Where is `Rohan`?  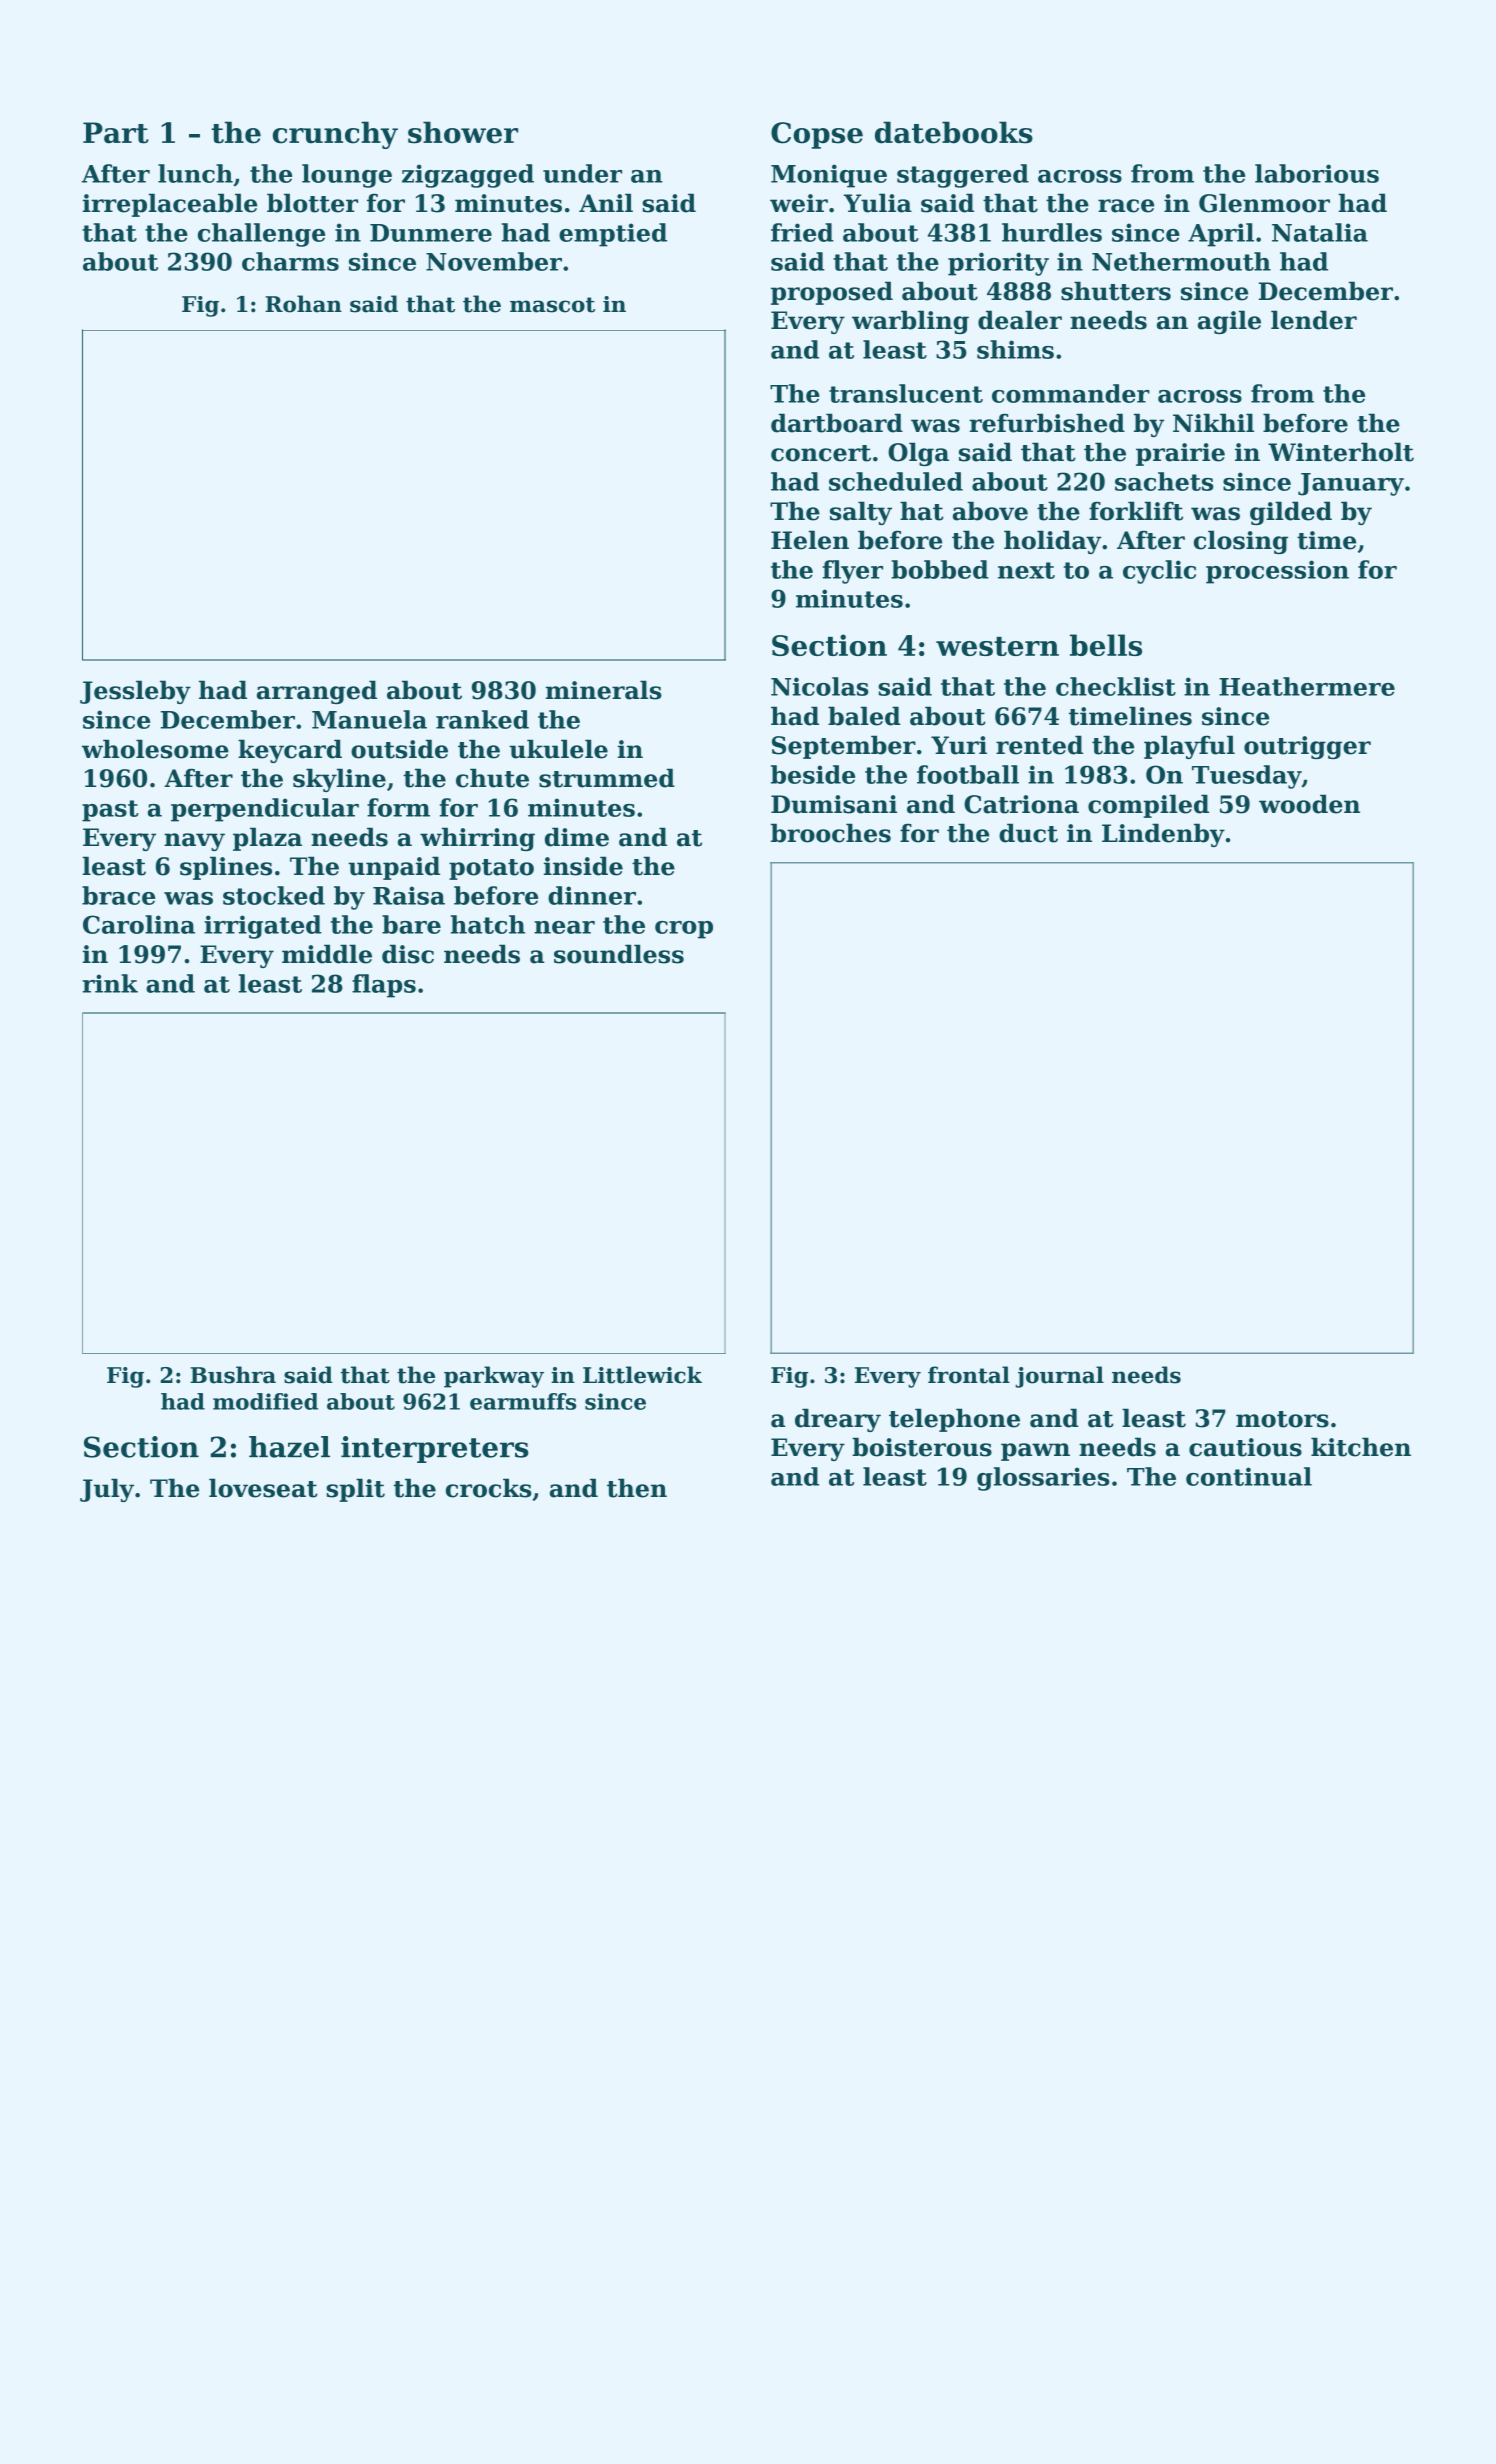 Rohan is located at coordinates (303, 304).
